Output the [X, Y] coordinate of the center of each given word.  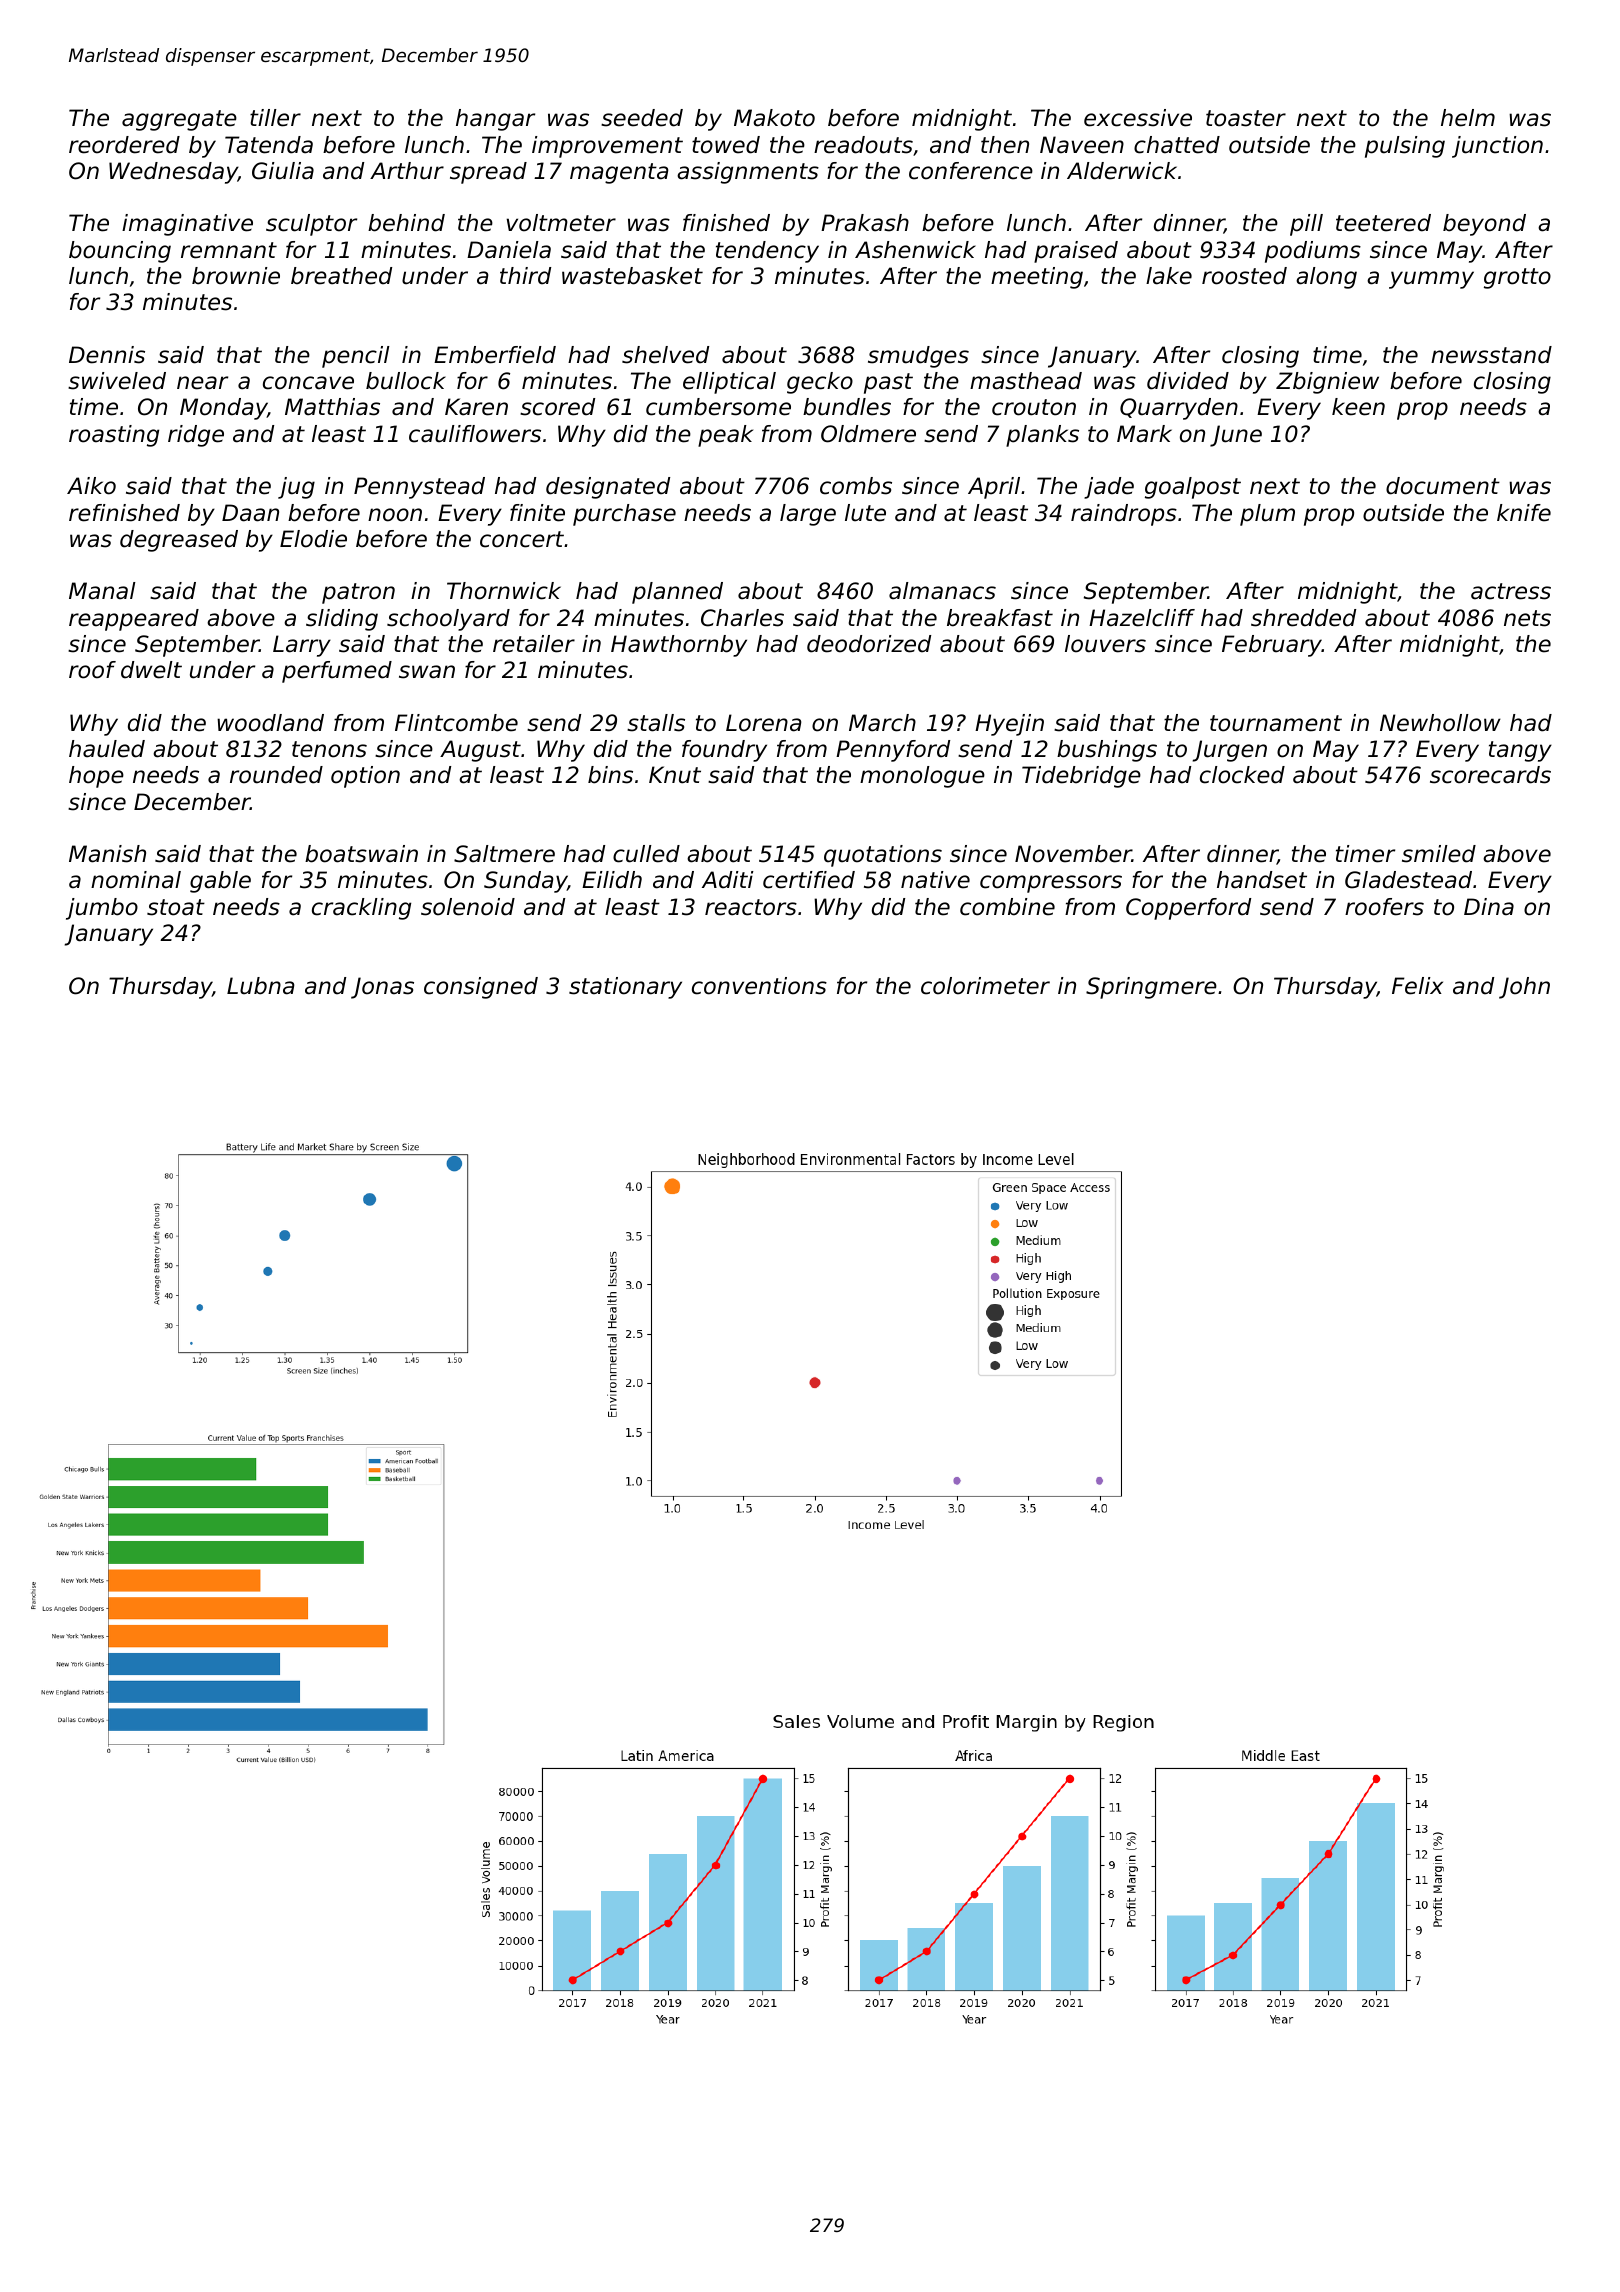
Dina [1489, 907]
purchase [624, 515]
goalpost [1193, 488]
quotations [883, 856]
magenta [619, 173]
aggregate [179, 120]
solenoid [468, 907]
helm [1468, 118]
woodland [270, 723]
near [202, 383]
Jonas [382, 988]
